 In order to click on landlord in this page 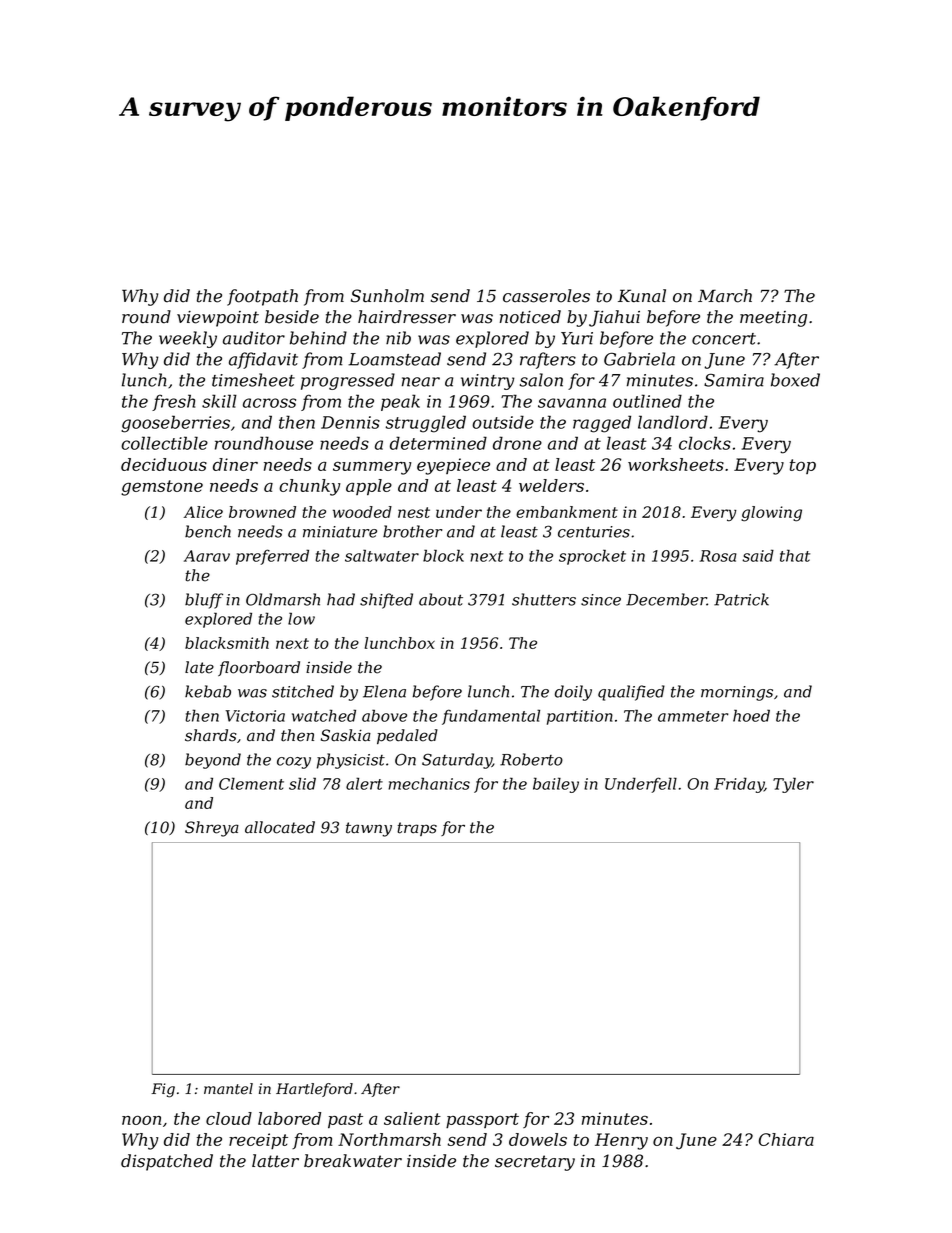, I will do `click(673, 422)`.
